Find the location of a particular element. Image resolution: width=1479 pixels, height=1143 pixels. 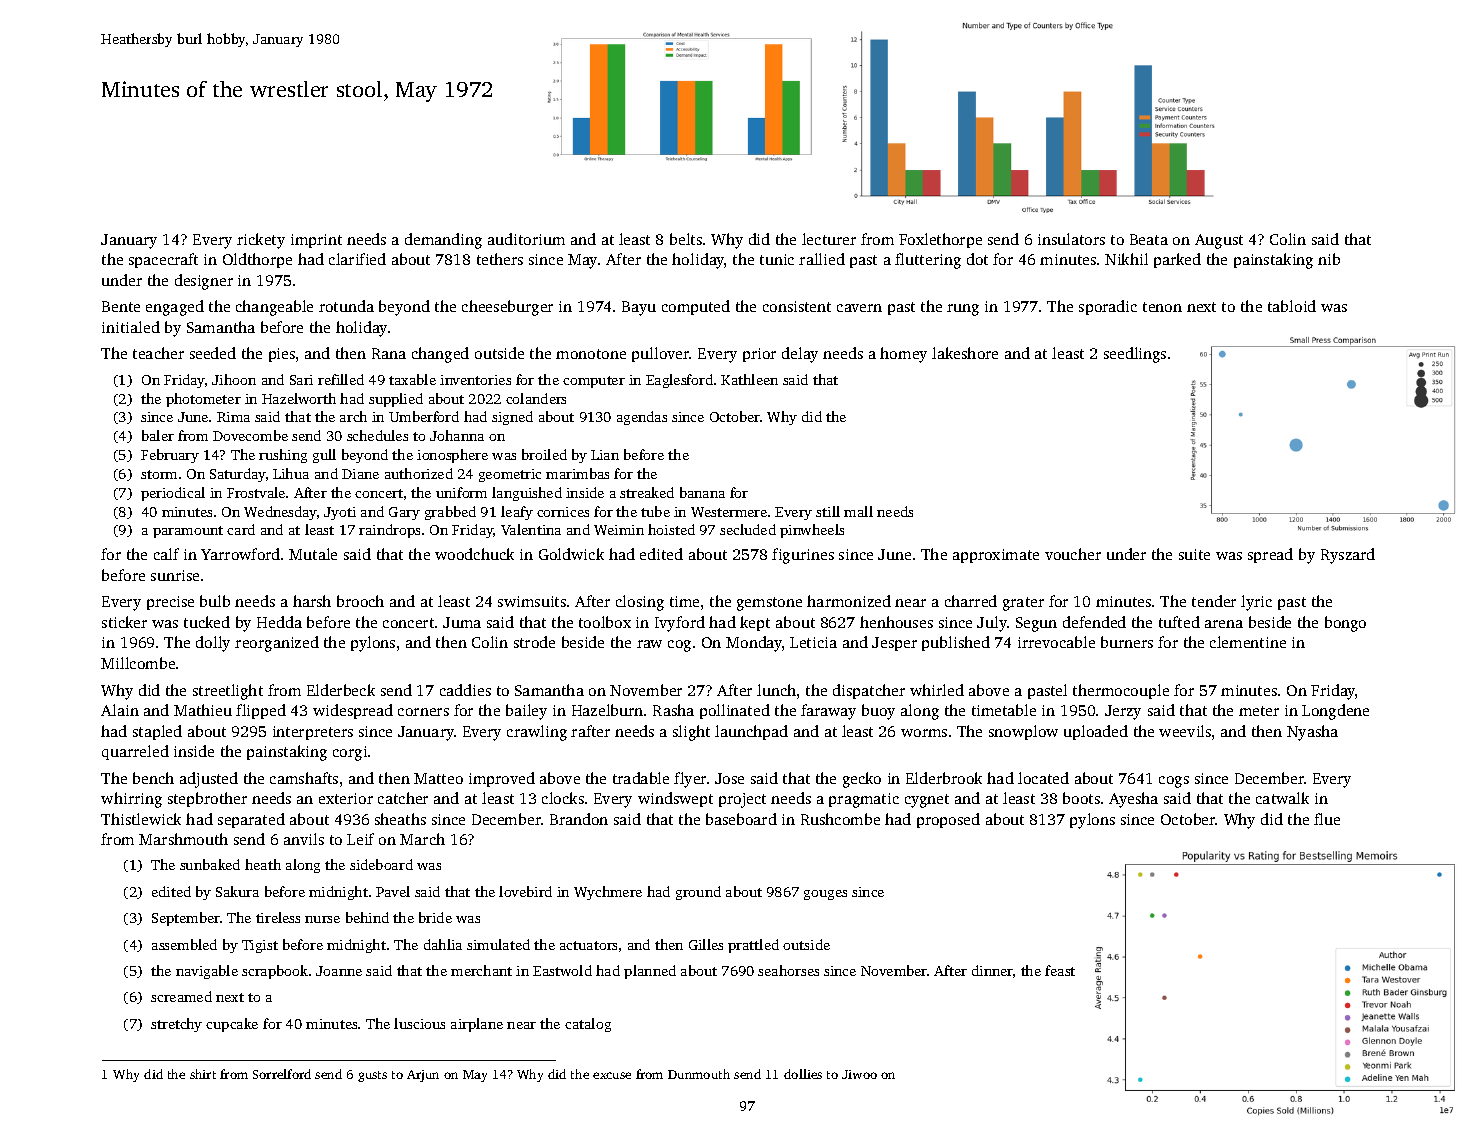

homey is located at coordinates (903, 355).
